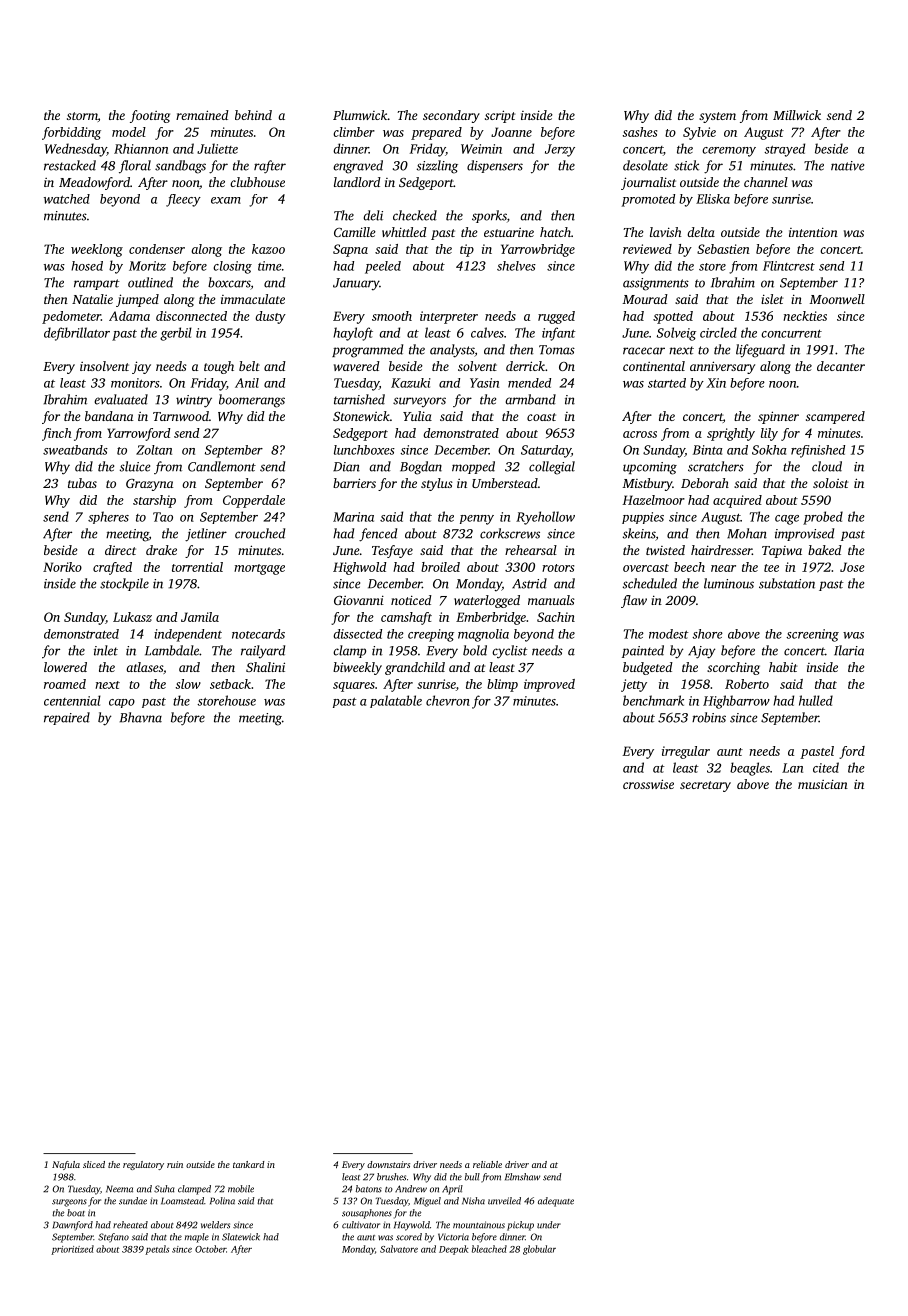 This screenshot has height=1316, width=908. Describe the element at coordinates (70, 165) in the screenshot. I see `restacked` at that location.
